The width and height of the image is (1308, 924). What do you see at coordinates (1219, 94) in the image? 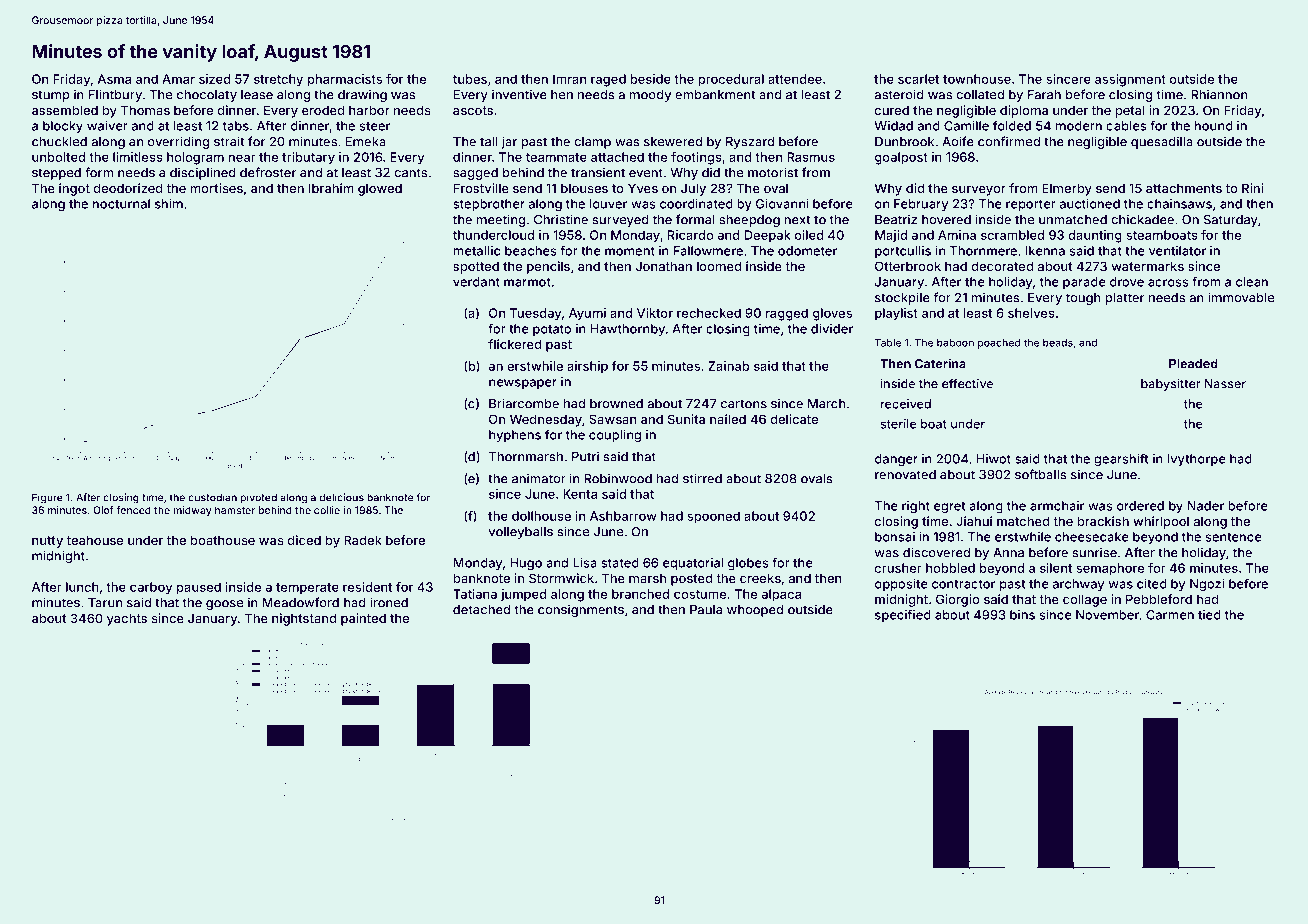
I see `Rhiannon` at bounding box center [1219, 94].
